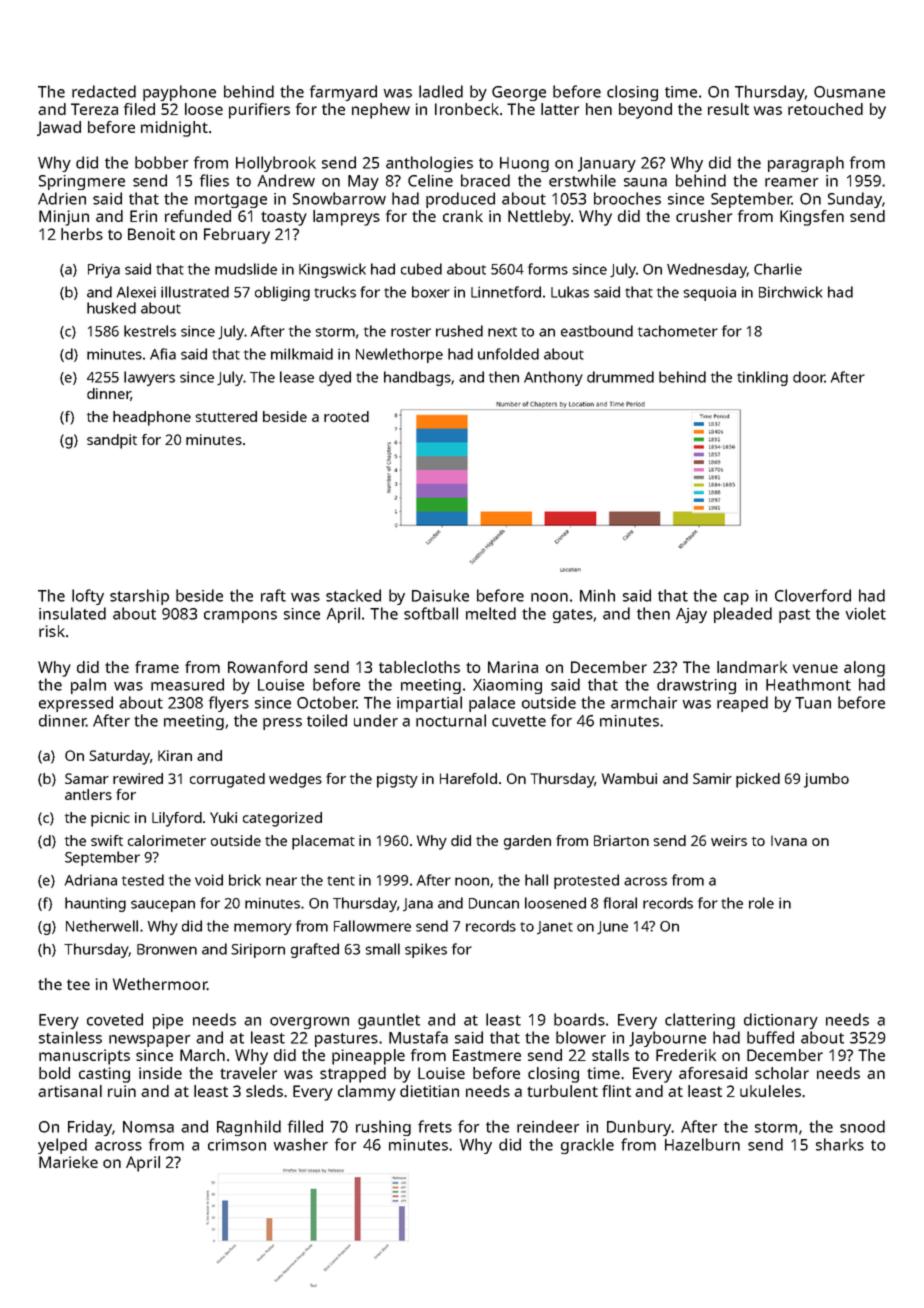 Image resolution: width=924 pixels, height=1308 pixels. I want to click on Netherwell, so click(102, 926).
